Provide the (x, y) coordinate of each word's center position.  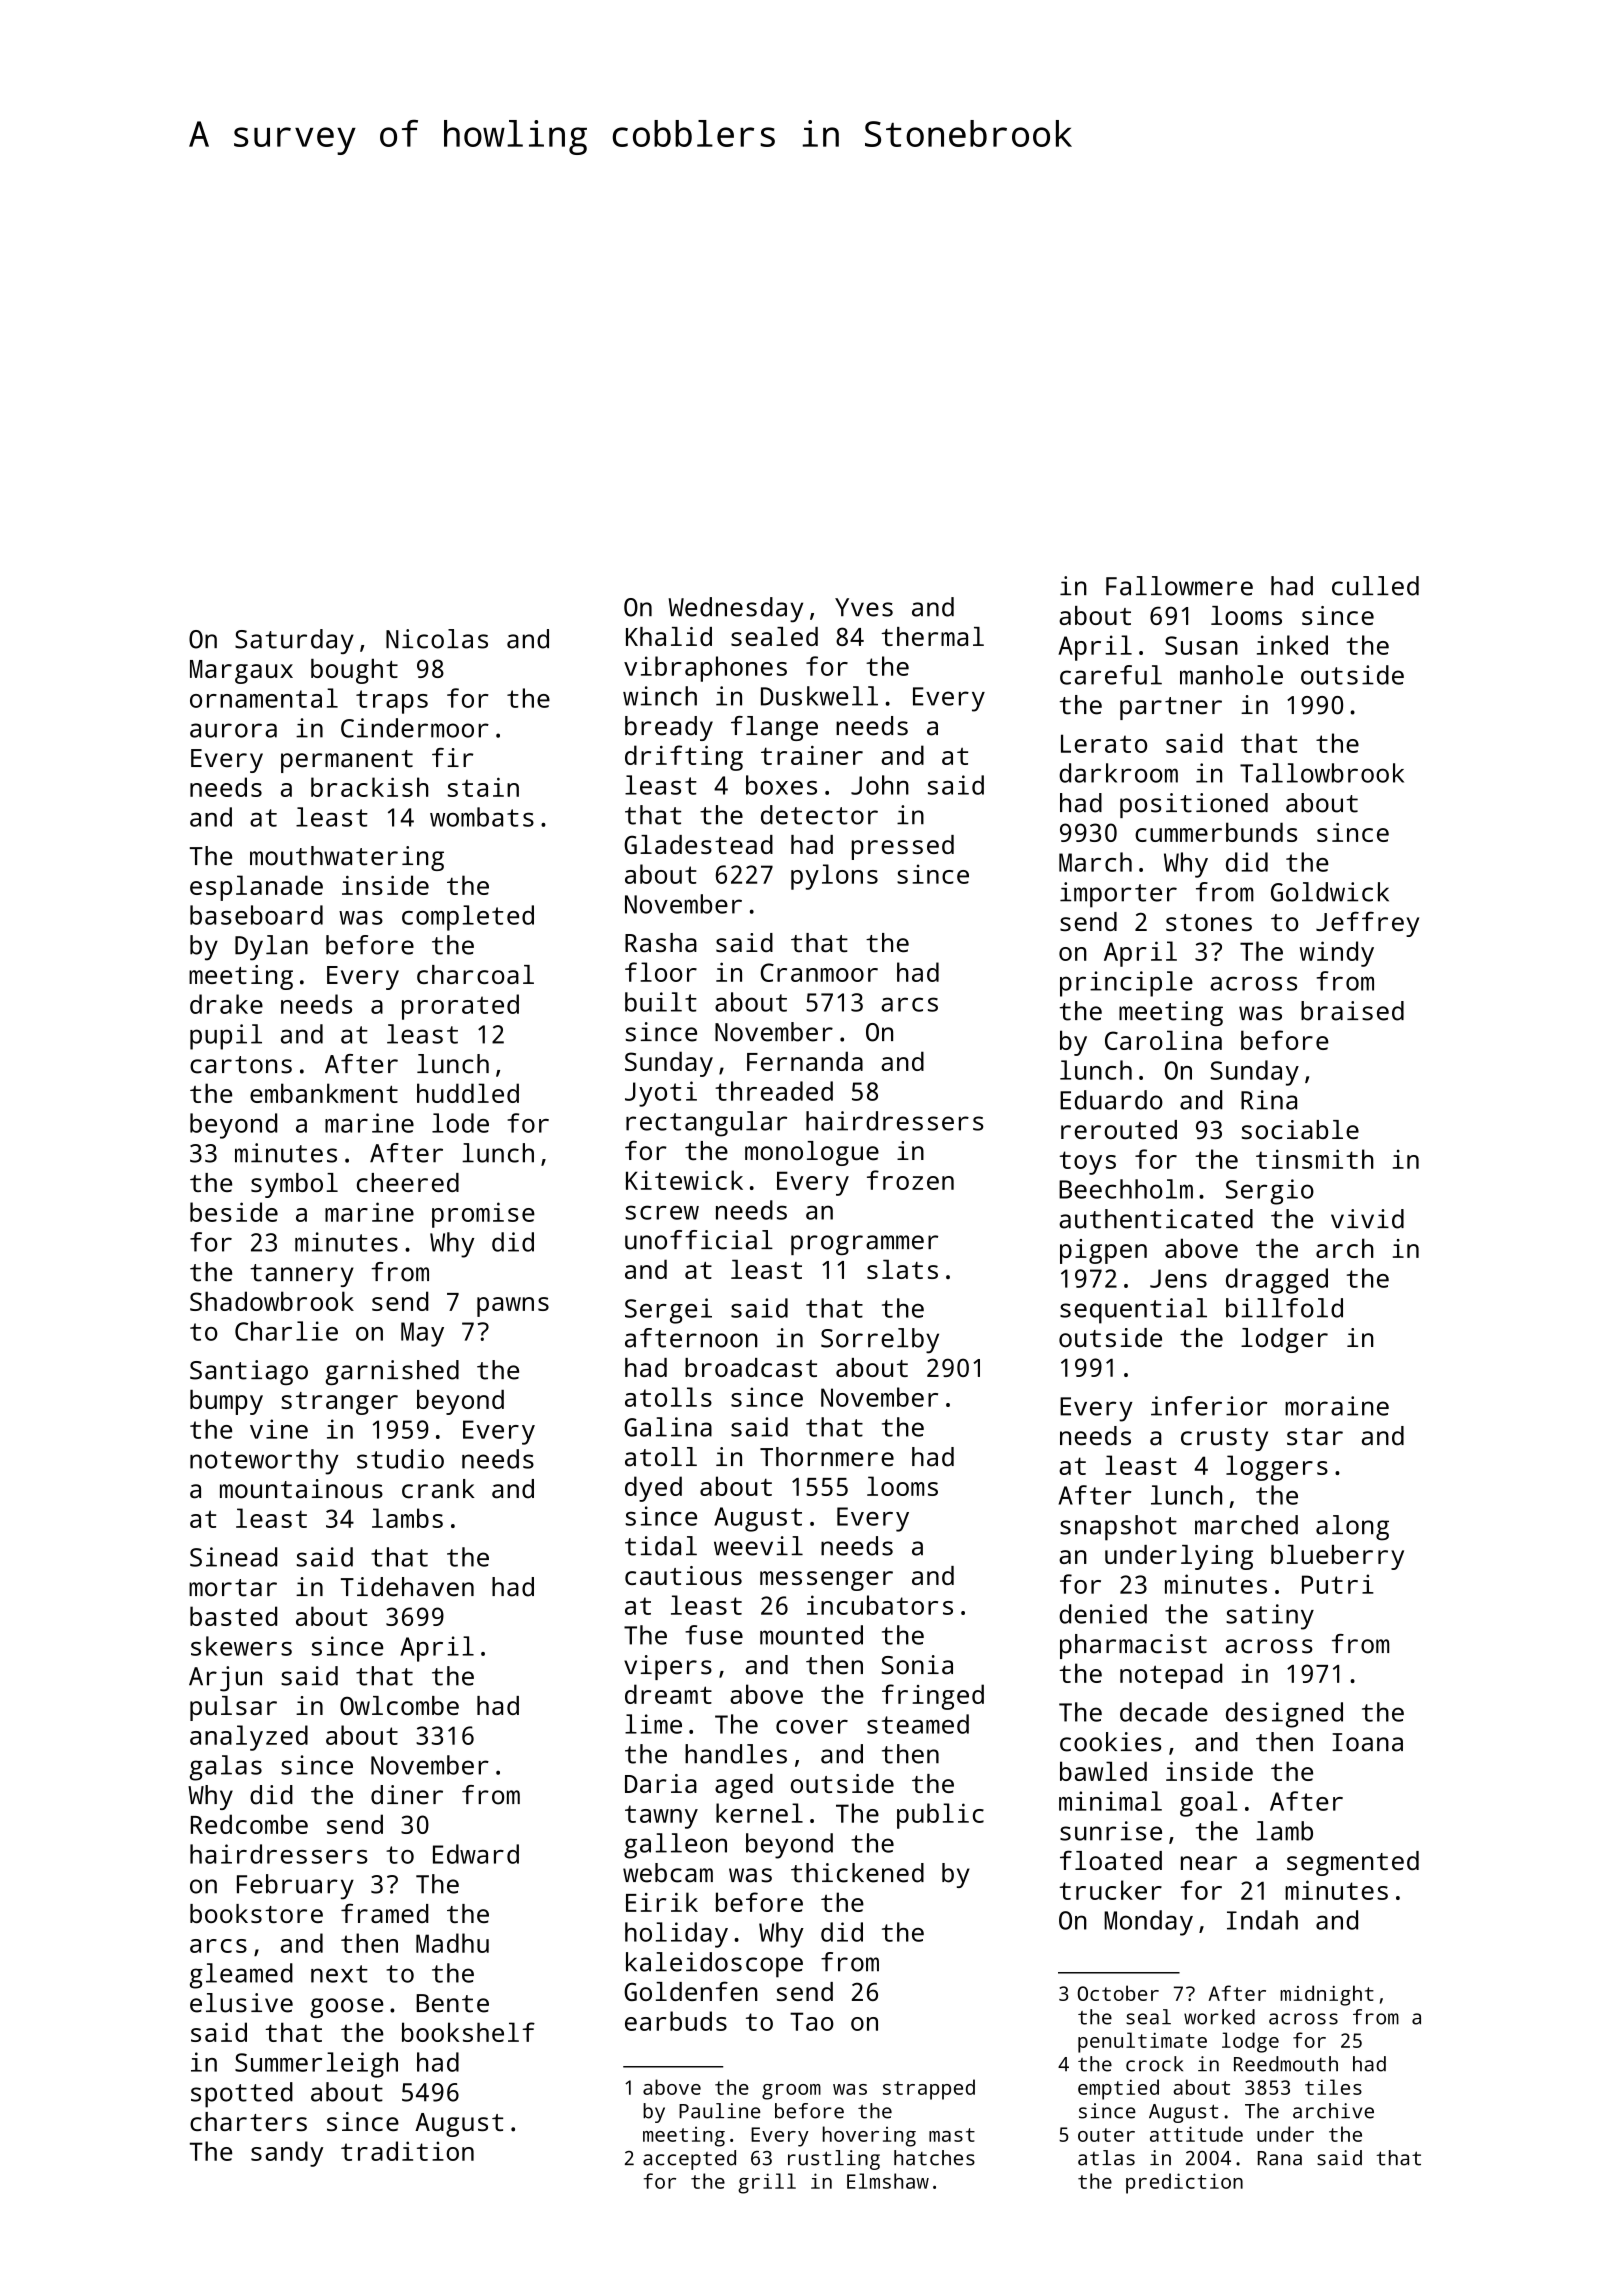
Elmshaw (888, 2181)
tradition (407, 2151)
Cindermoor (415, 728)
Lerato (1104, 743)
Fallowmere (1179, 586)
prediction (1184, 2183)
